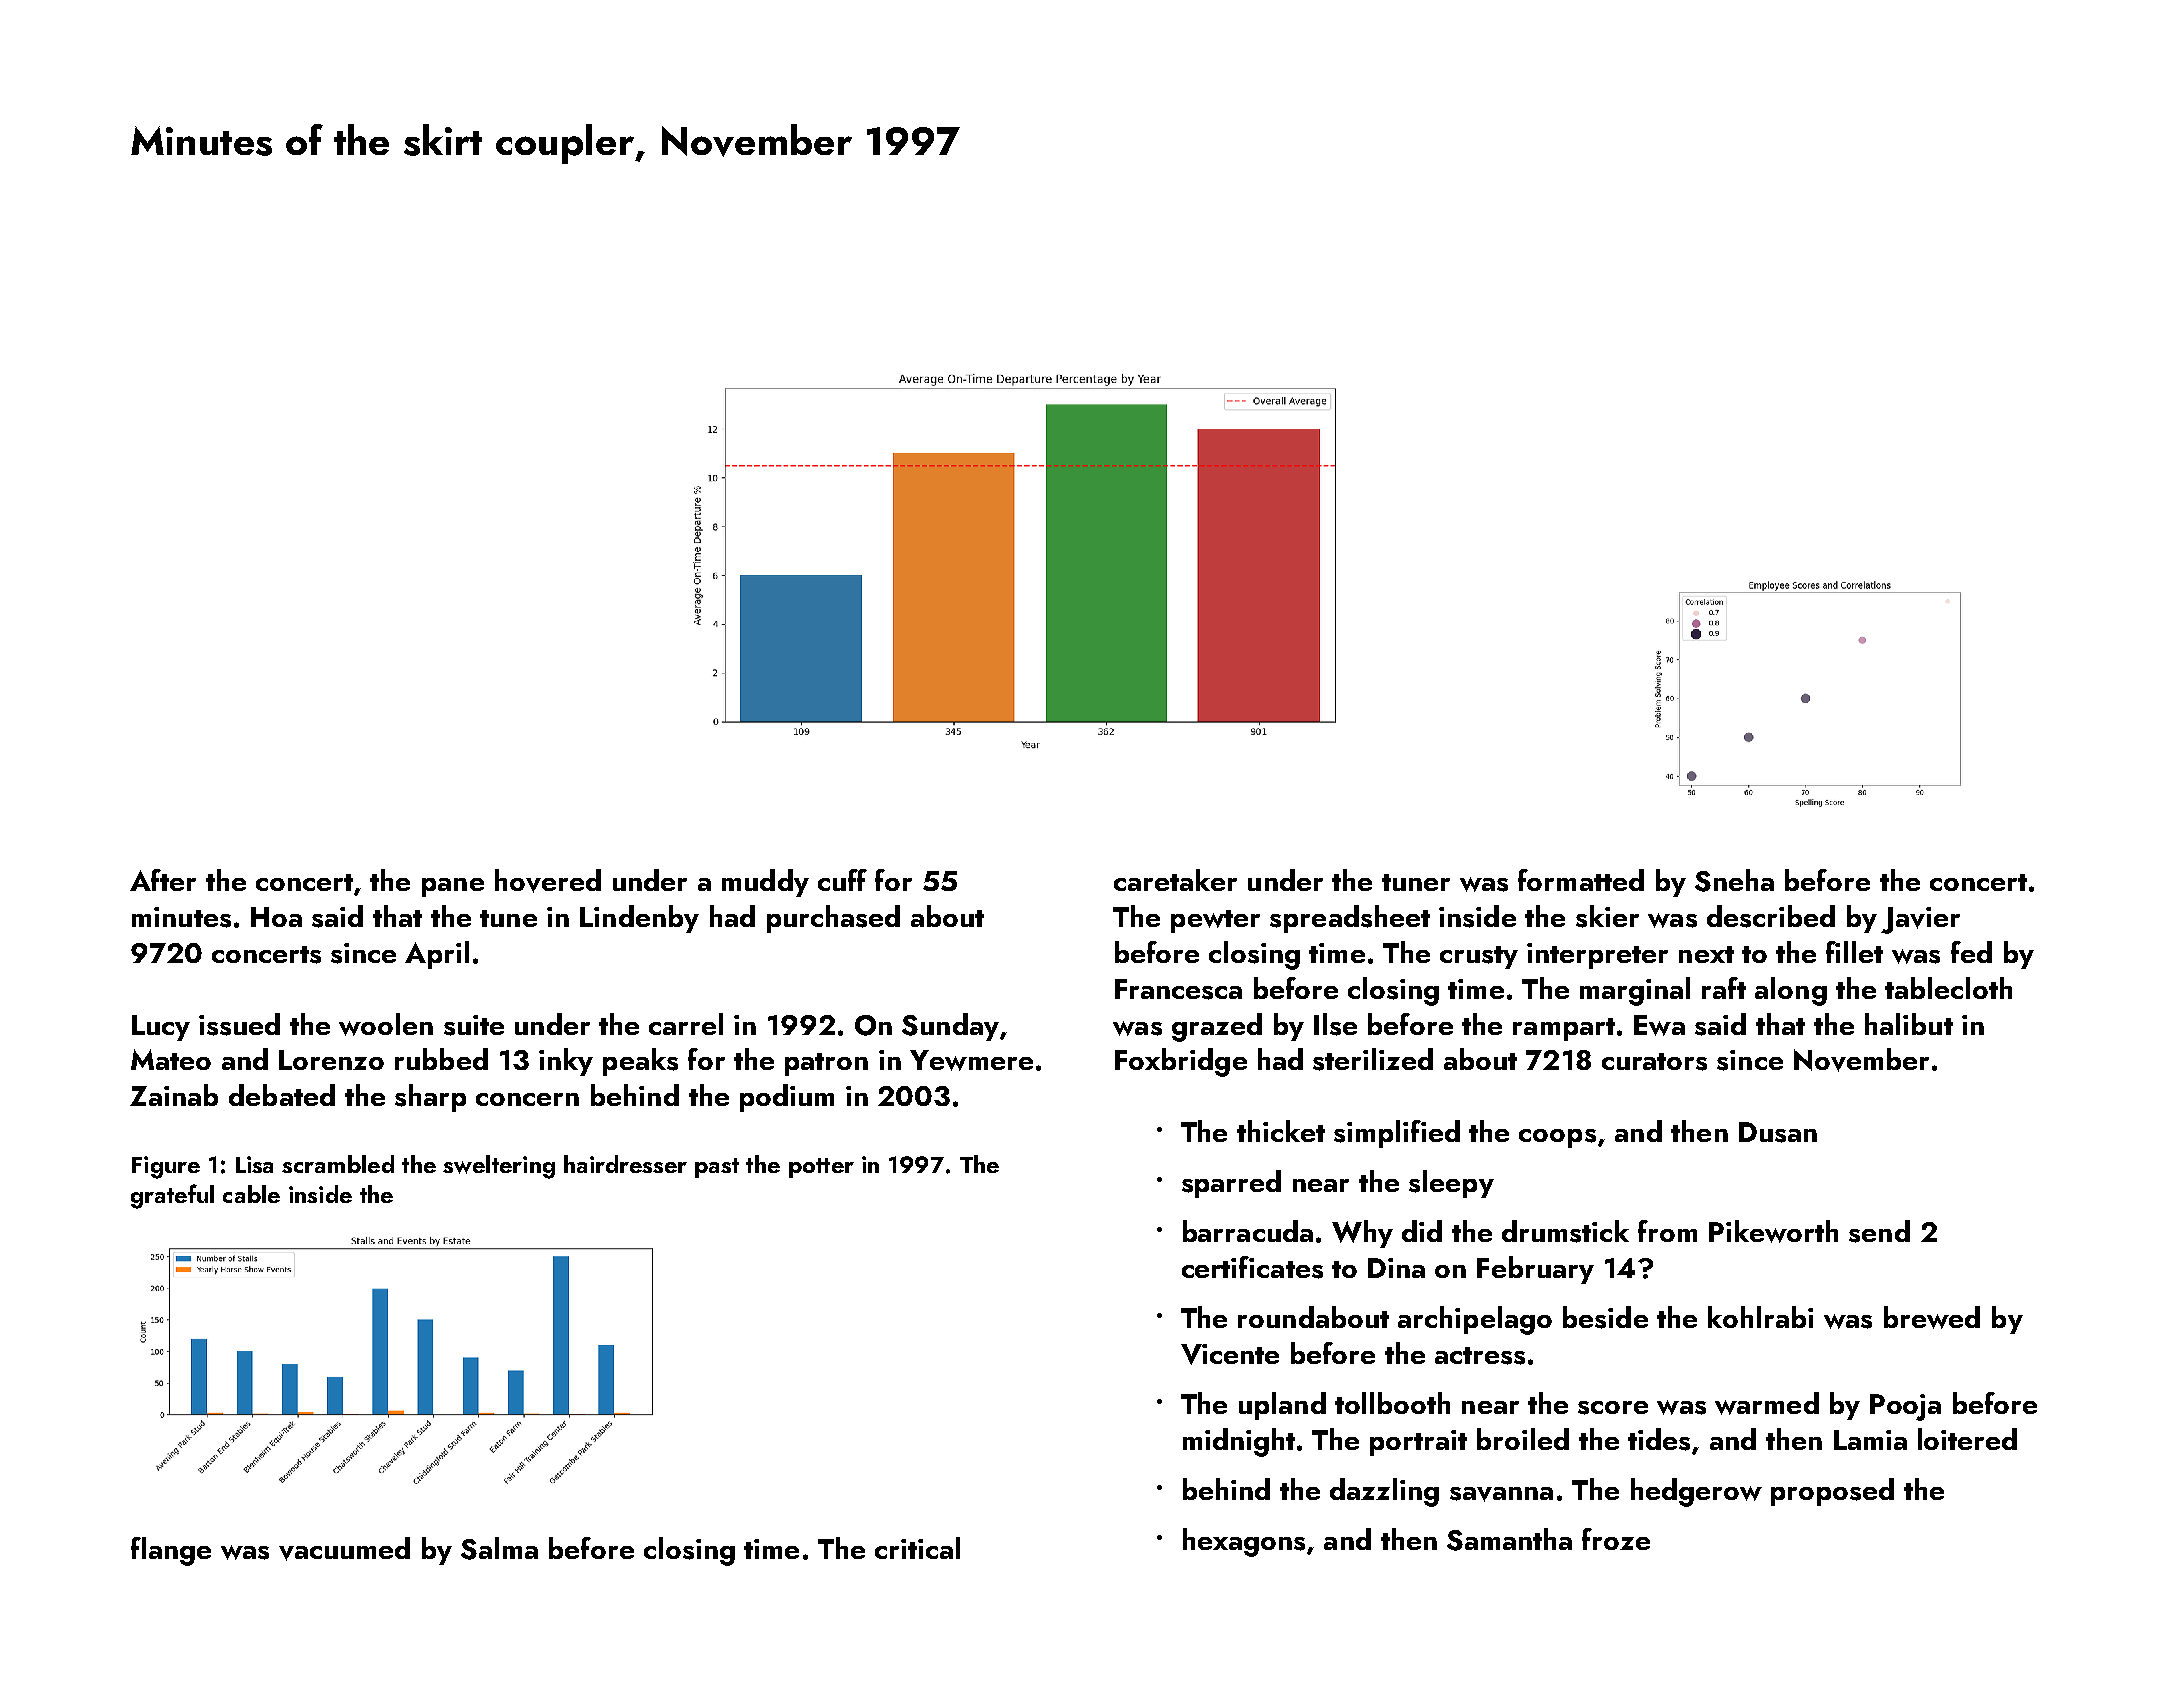 This screenshot has width=2178, height=1683. What do you see at coordinates (1175, 880) in the screenshot?
I see `caretaker` at bounding box center [1175, 880].
